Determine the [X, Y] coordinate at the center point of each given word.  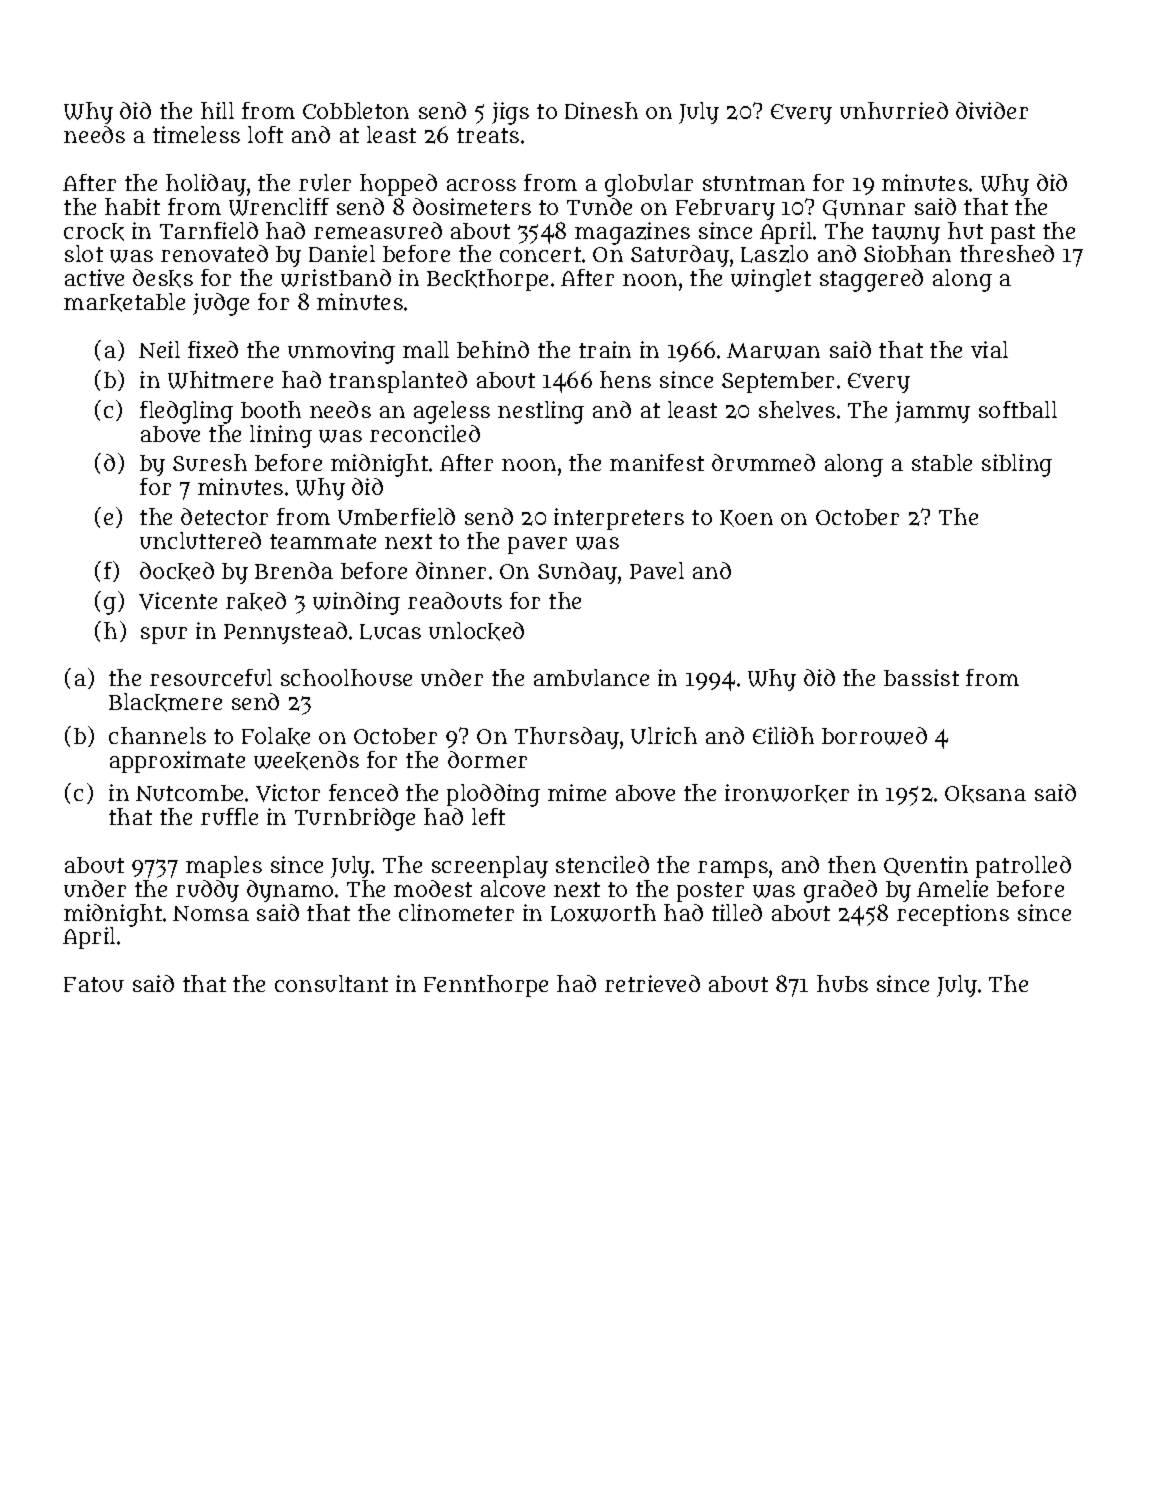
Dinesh [601, 110]
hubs [842, 983]
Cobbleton [356, 110]
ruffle [229, 816]
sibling [1017, 465]
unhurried [894, 110]
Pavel [657, 570]
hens [625, 379]
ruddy [207, 891]
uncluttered [200, 540]
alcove [513, 888]
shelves [797, 409]
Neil [159, 349]
